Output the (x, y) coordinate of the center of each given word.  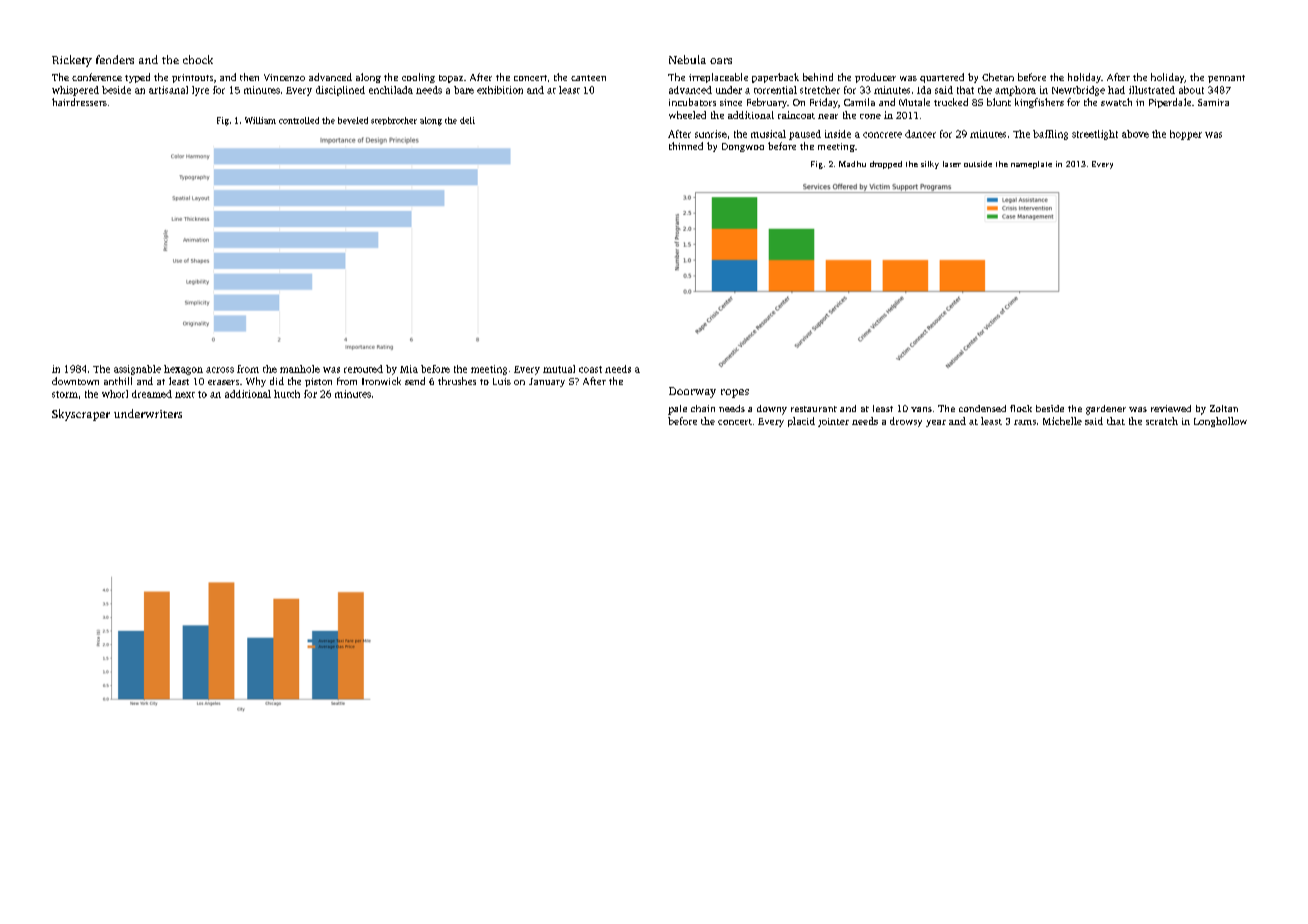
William (260, 120)
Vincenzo (284, 77)
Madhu (852, 164)
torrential (775, 90)
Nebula (687, 59)
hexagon (183, 370)
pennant (1226, 79)
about (1191, 90)
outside (978, 164)
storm (65, 394)
